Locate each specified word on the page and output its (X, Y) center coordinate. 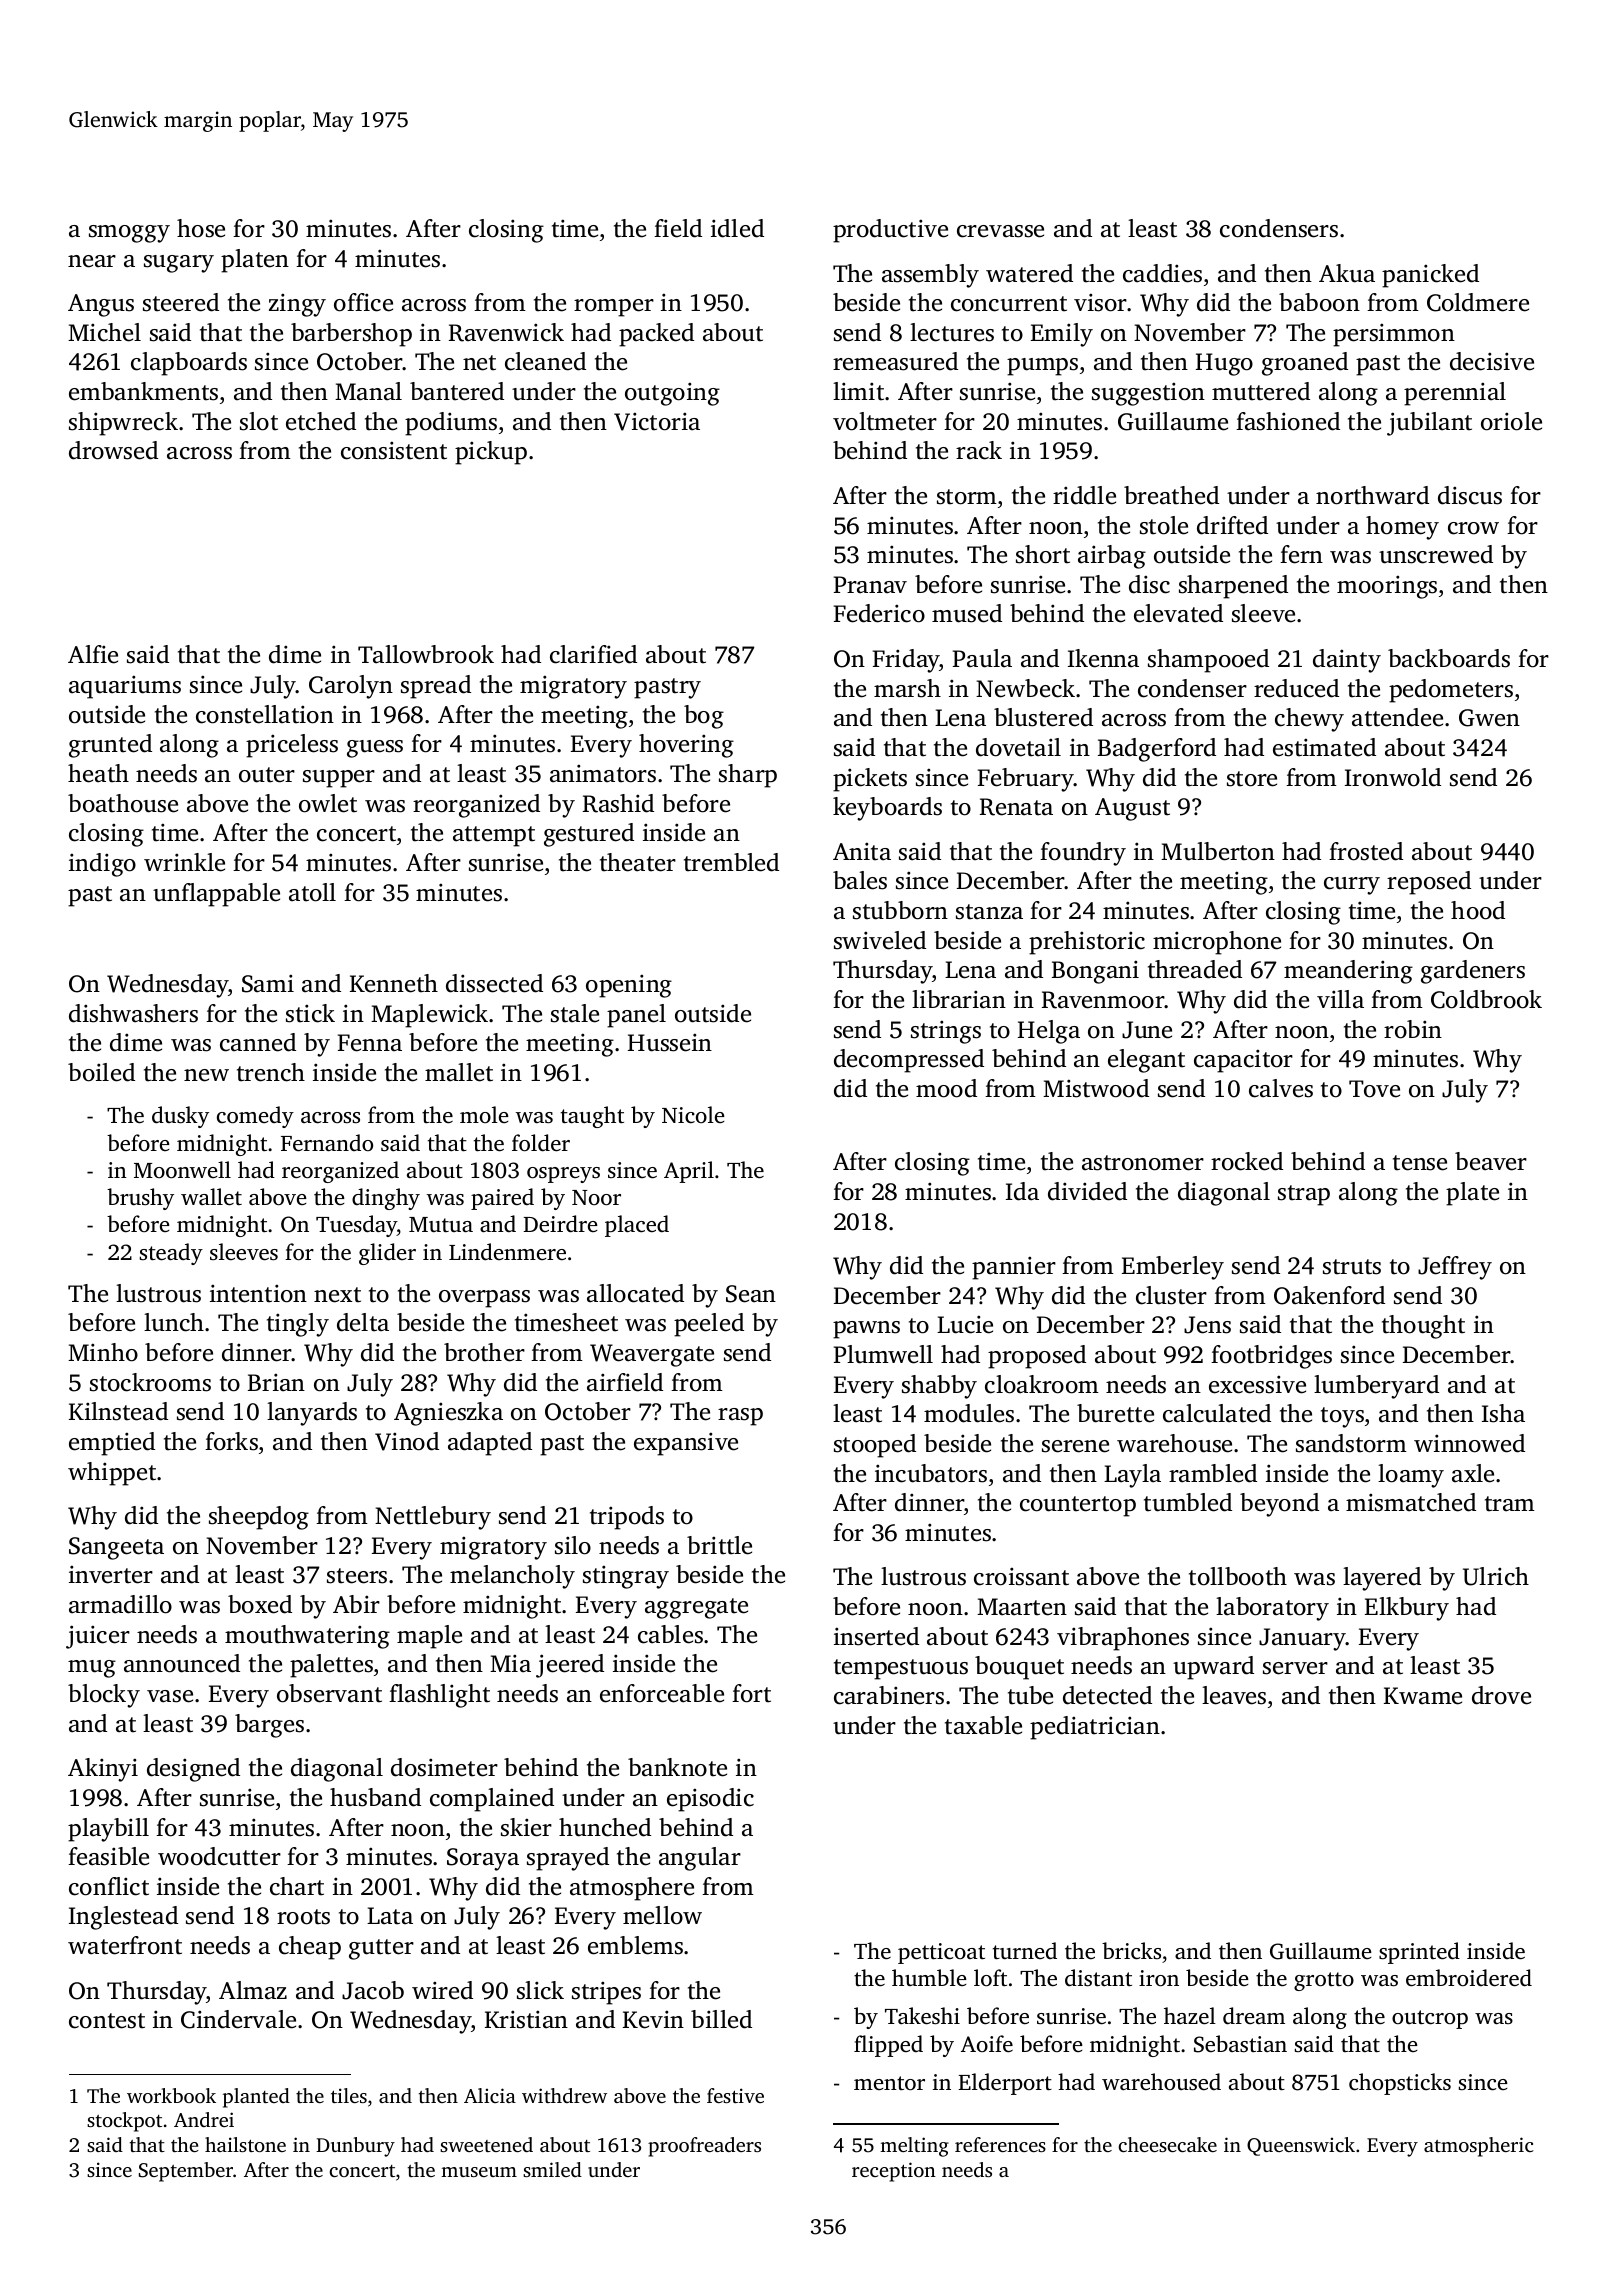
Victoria (657, 421)
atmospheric (1478, 2147)
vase (170, 1696)
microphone (1217, 943)
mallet (459, 1072)
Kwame (1423, 1696)
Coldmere (1478, 302)
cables (670, 1634)
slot (259, 421)
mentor (889, 2083)
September (186, 2172)
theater (638, 862)
